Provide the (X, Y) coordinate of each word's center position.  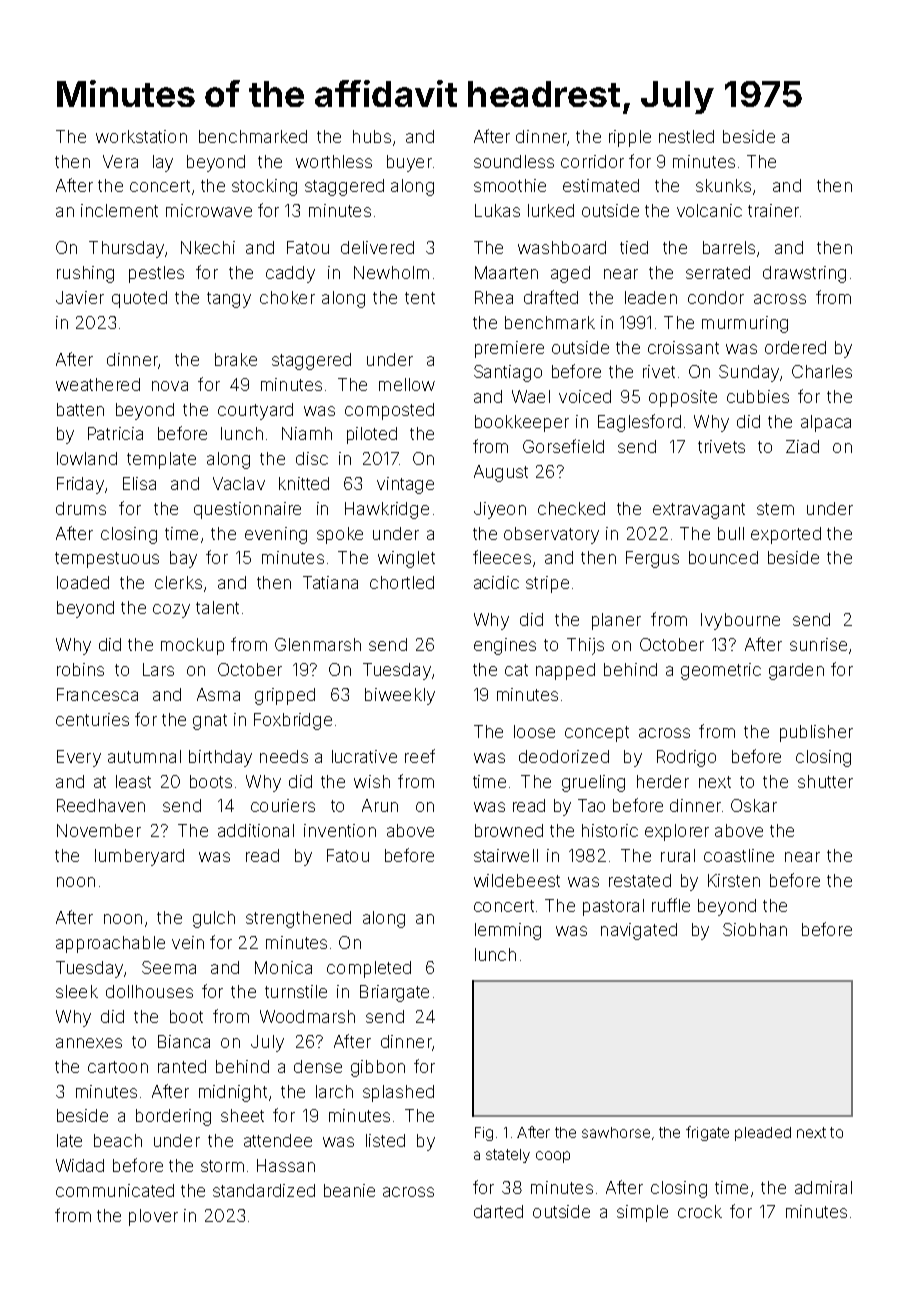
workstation (141, 136)
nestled (686, 136)
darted (498, 1211)
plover (153, 1217)
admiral (823, 1187)
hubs (372, 136)
